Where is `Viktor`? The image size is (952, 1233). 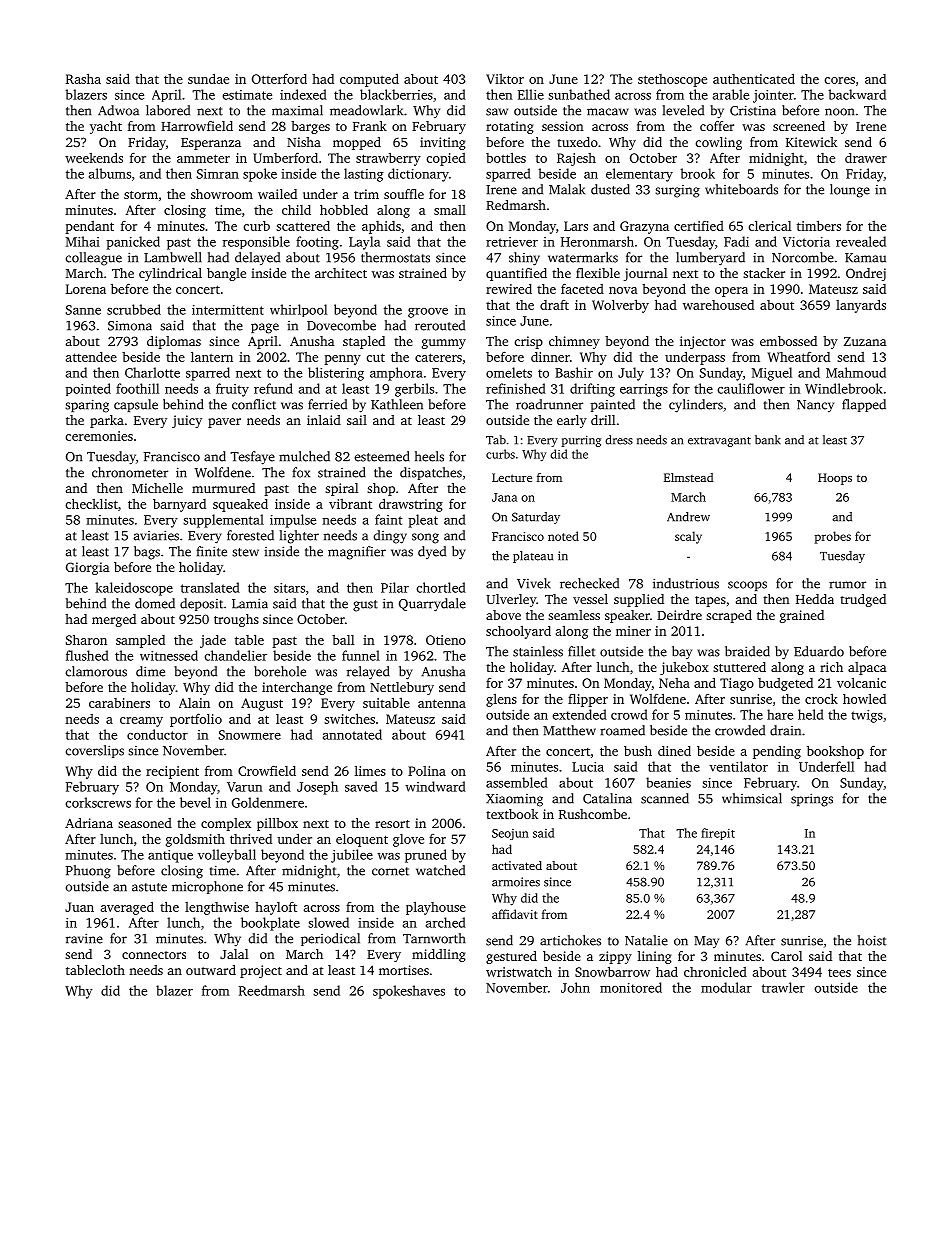 Viktor is located at coordinates (505, 79).
